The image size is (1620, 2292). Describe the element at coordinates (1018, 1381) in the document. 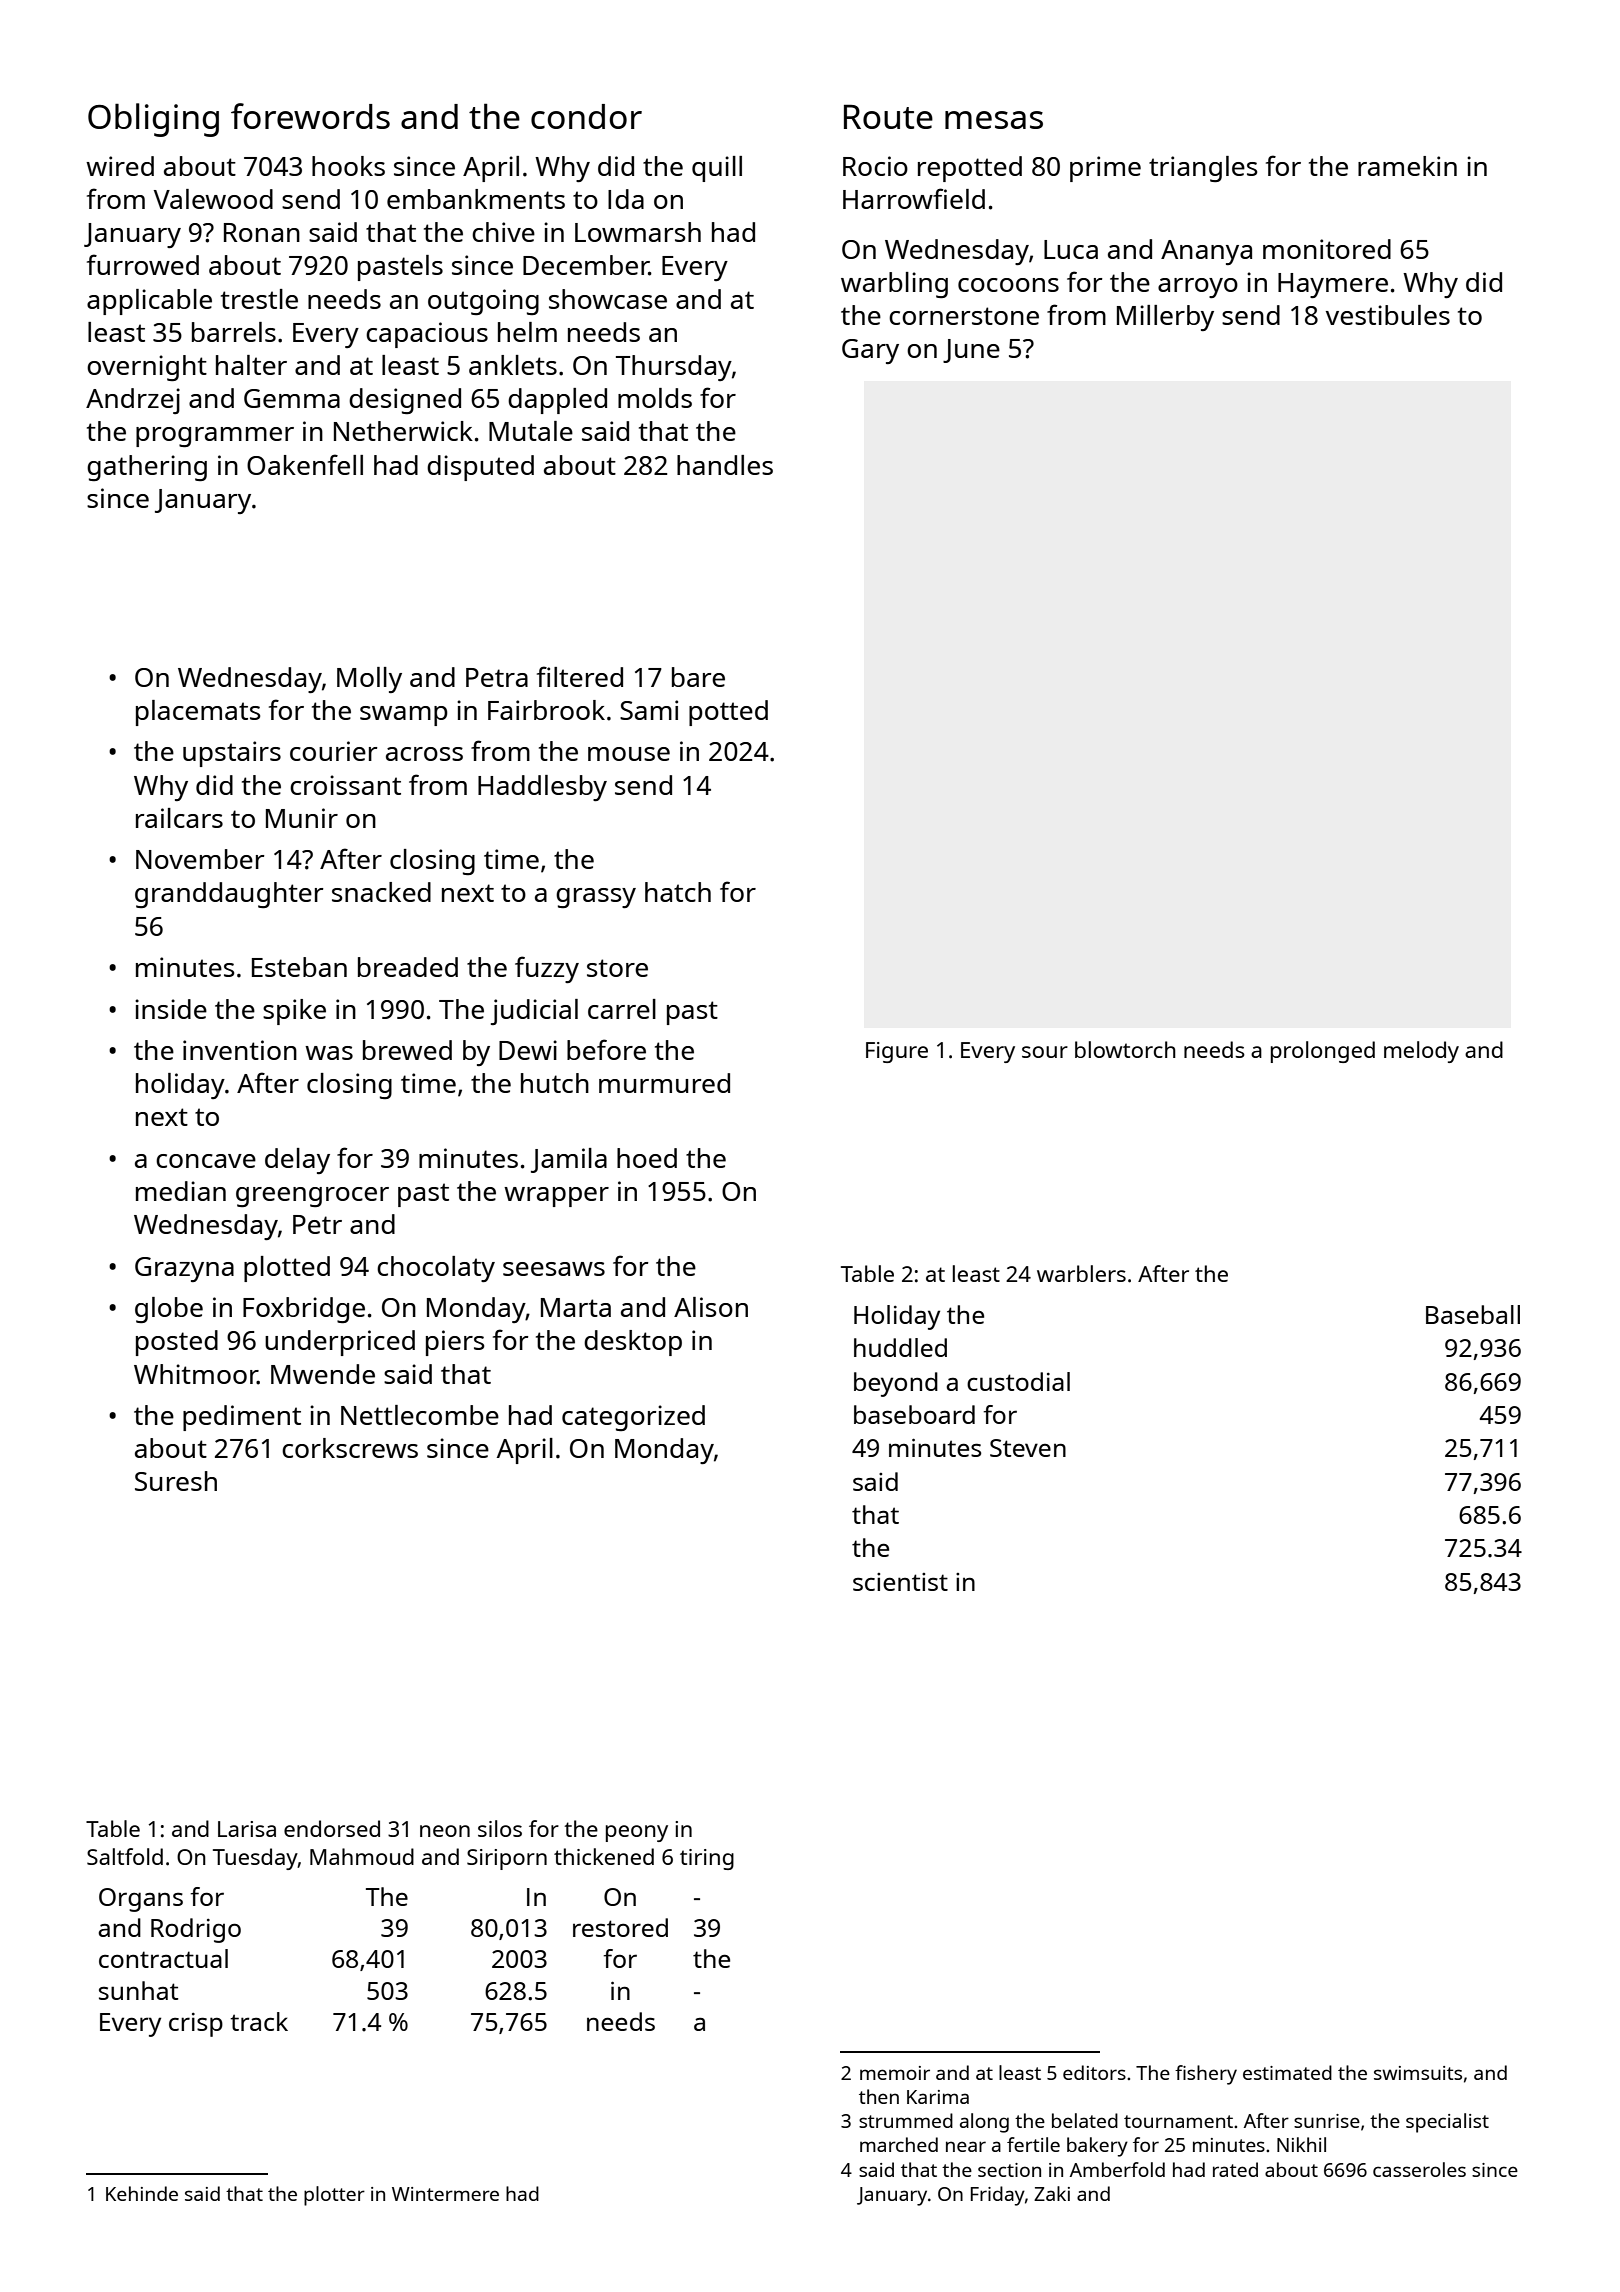

I see `custodial` at that location.
